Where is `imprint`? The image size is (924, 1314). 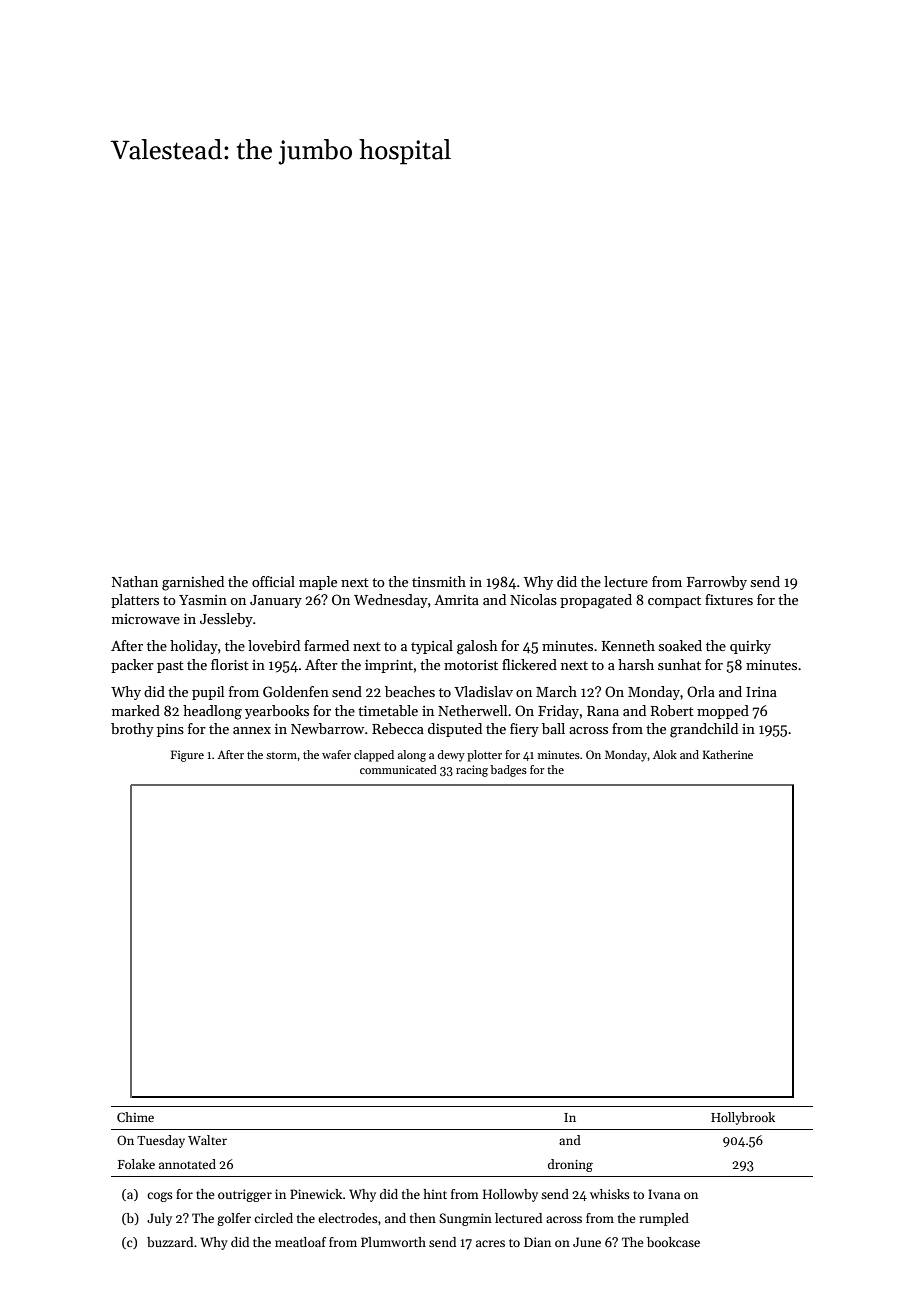 imprint is located at coordinates (389, 666).
